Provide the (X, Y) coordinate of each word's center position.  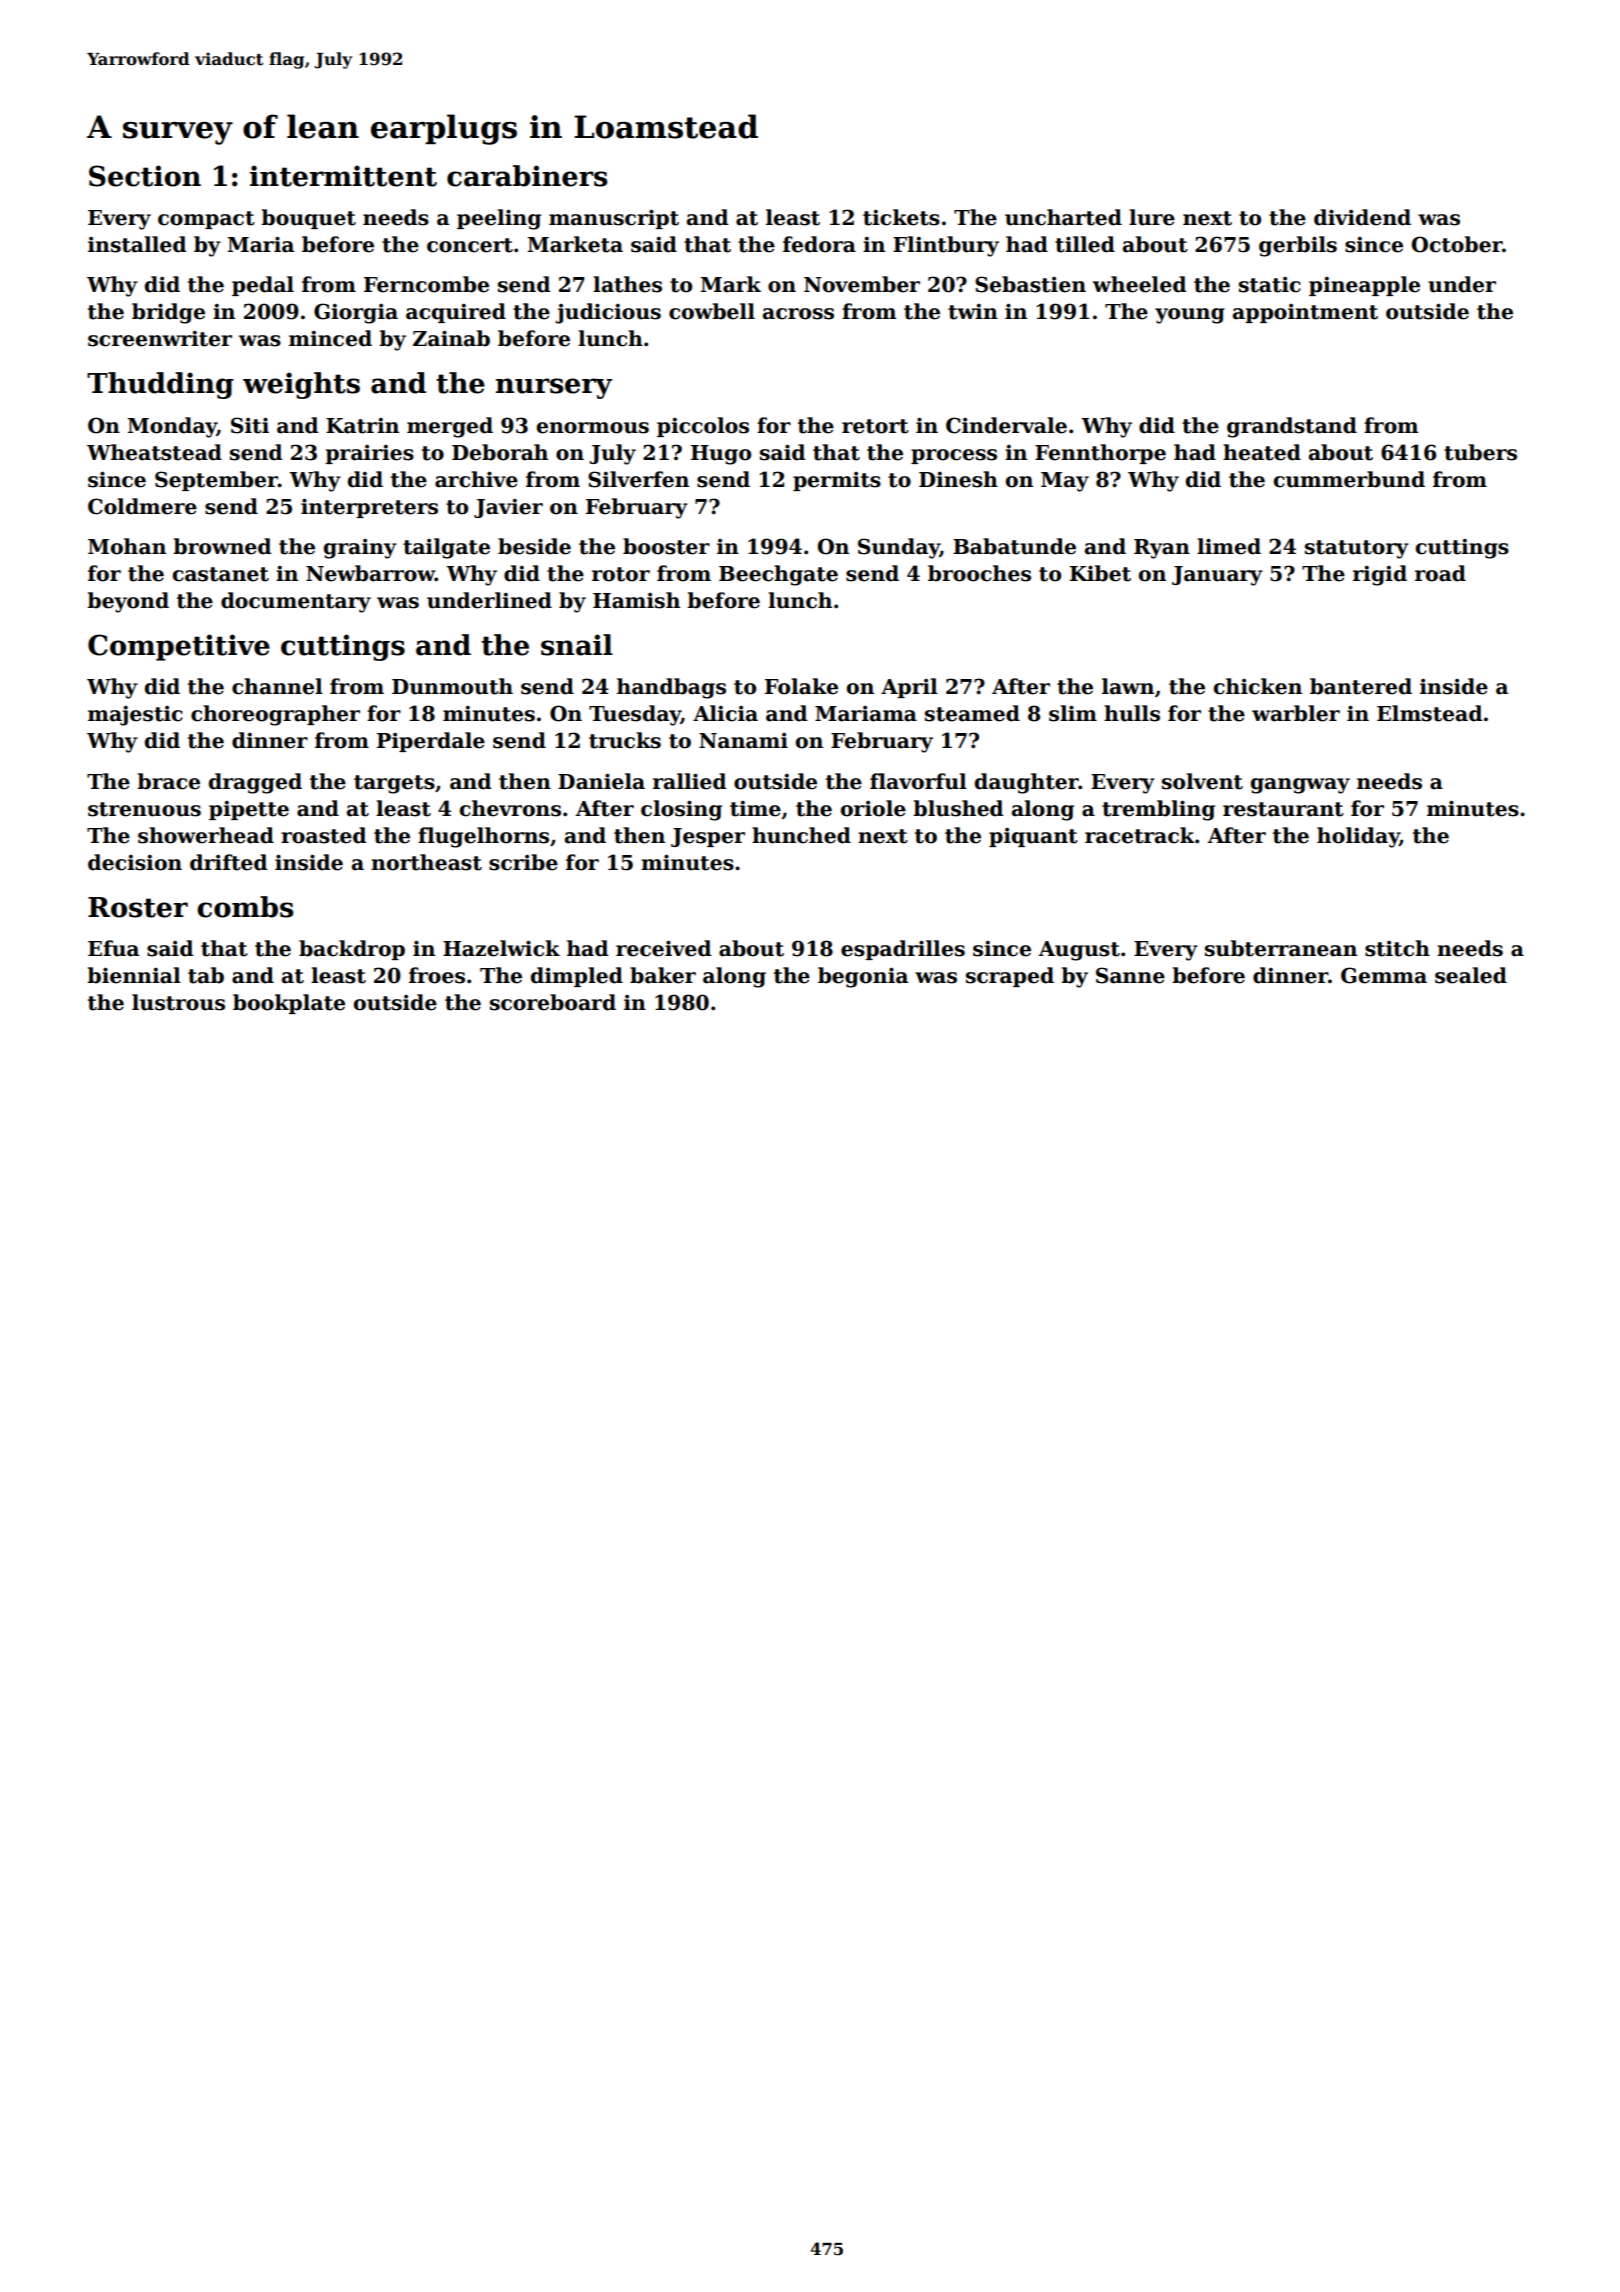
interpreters (369, 508)
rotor (621, 574)
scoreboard (553, 1002)
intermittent (343, 176)
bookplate (289, 1004)
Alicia (725, 713)
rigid (1380, 575)
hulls (1132, 713)
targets (394, 784)
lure (1152, 217)
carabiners (527, 176)
